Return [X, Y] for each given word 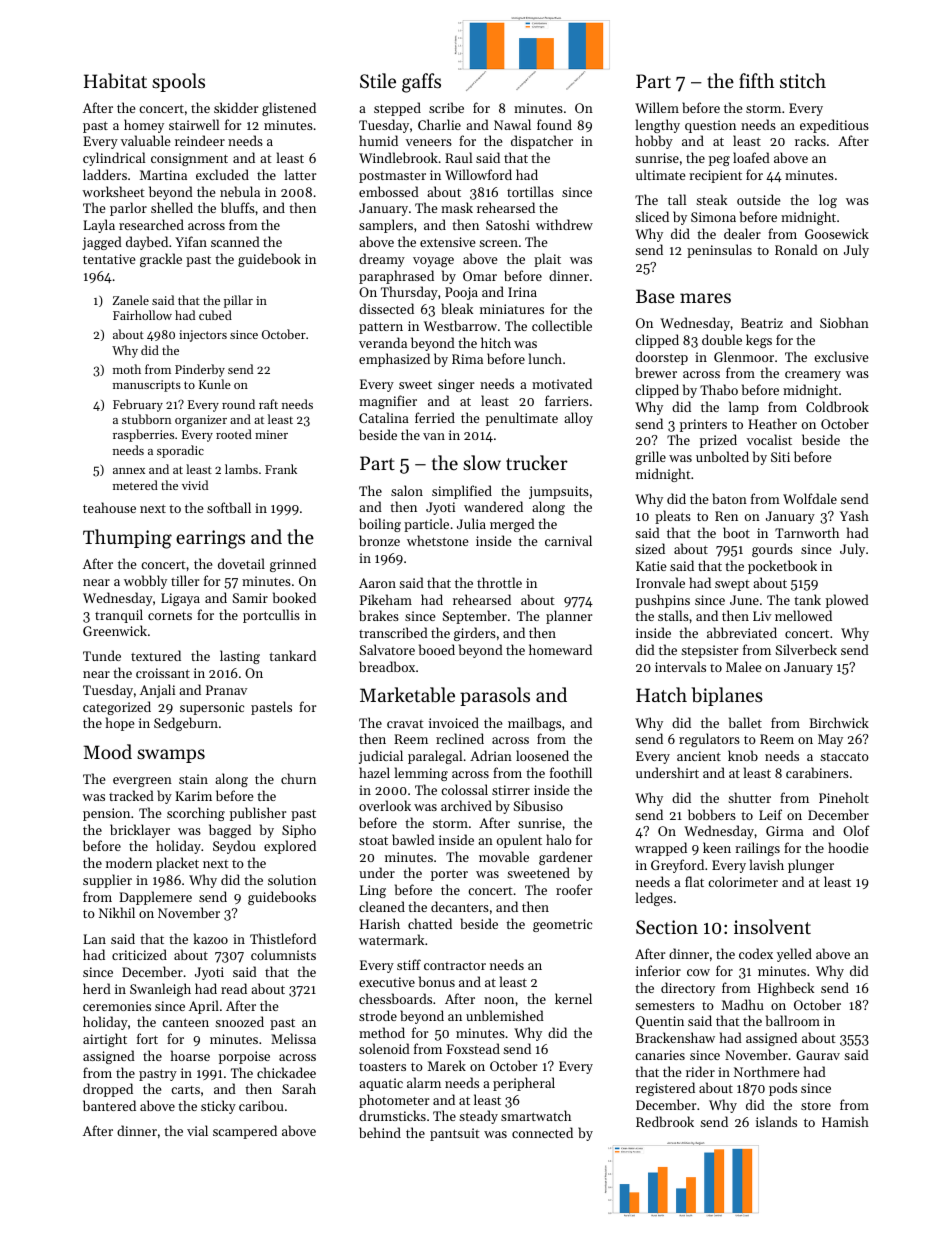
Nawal [512, 124]
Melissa [293, 1038]
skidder [236, 107]
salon [407, 490]
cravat [405, 724]
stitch [803, 80]
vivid [195, 485]
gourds [772, 550]
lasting [240, 657]
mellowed [803, 615]
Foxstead [473, 1048]
